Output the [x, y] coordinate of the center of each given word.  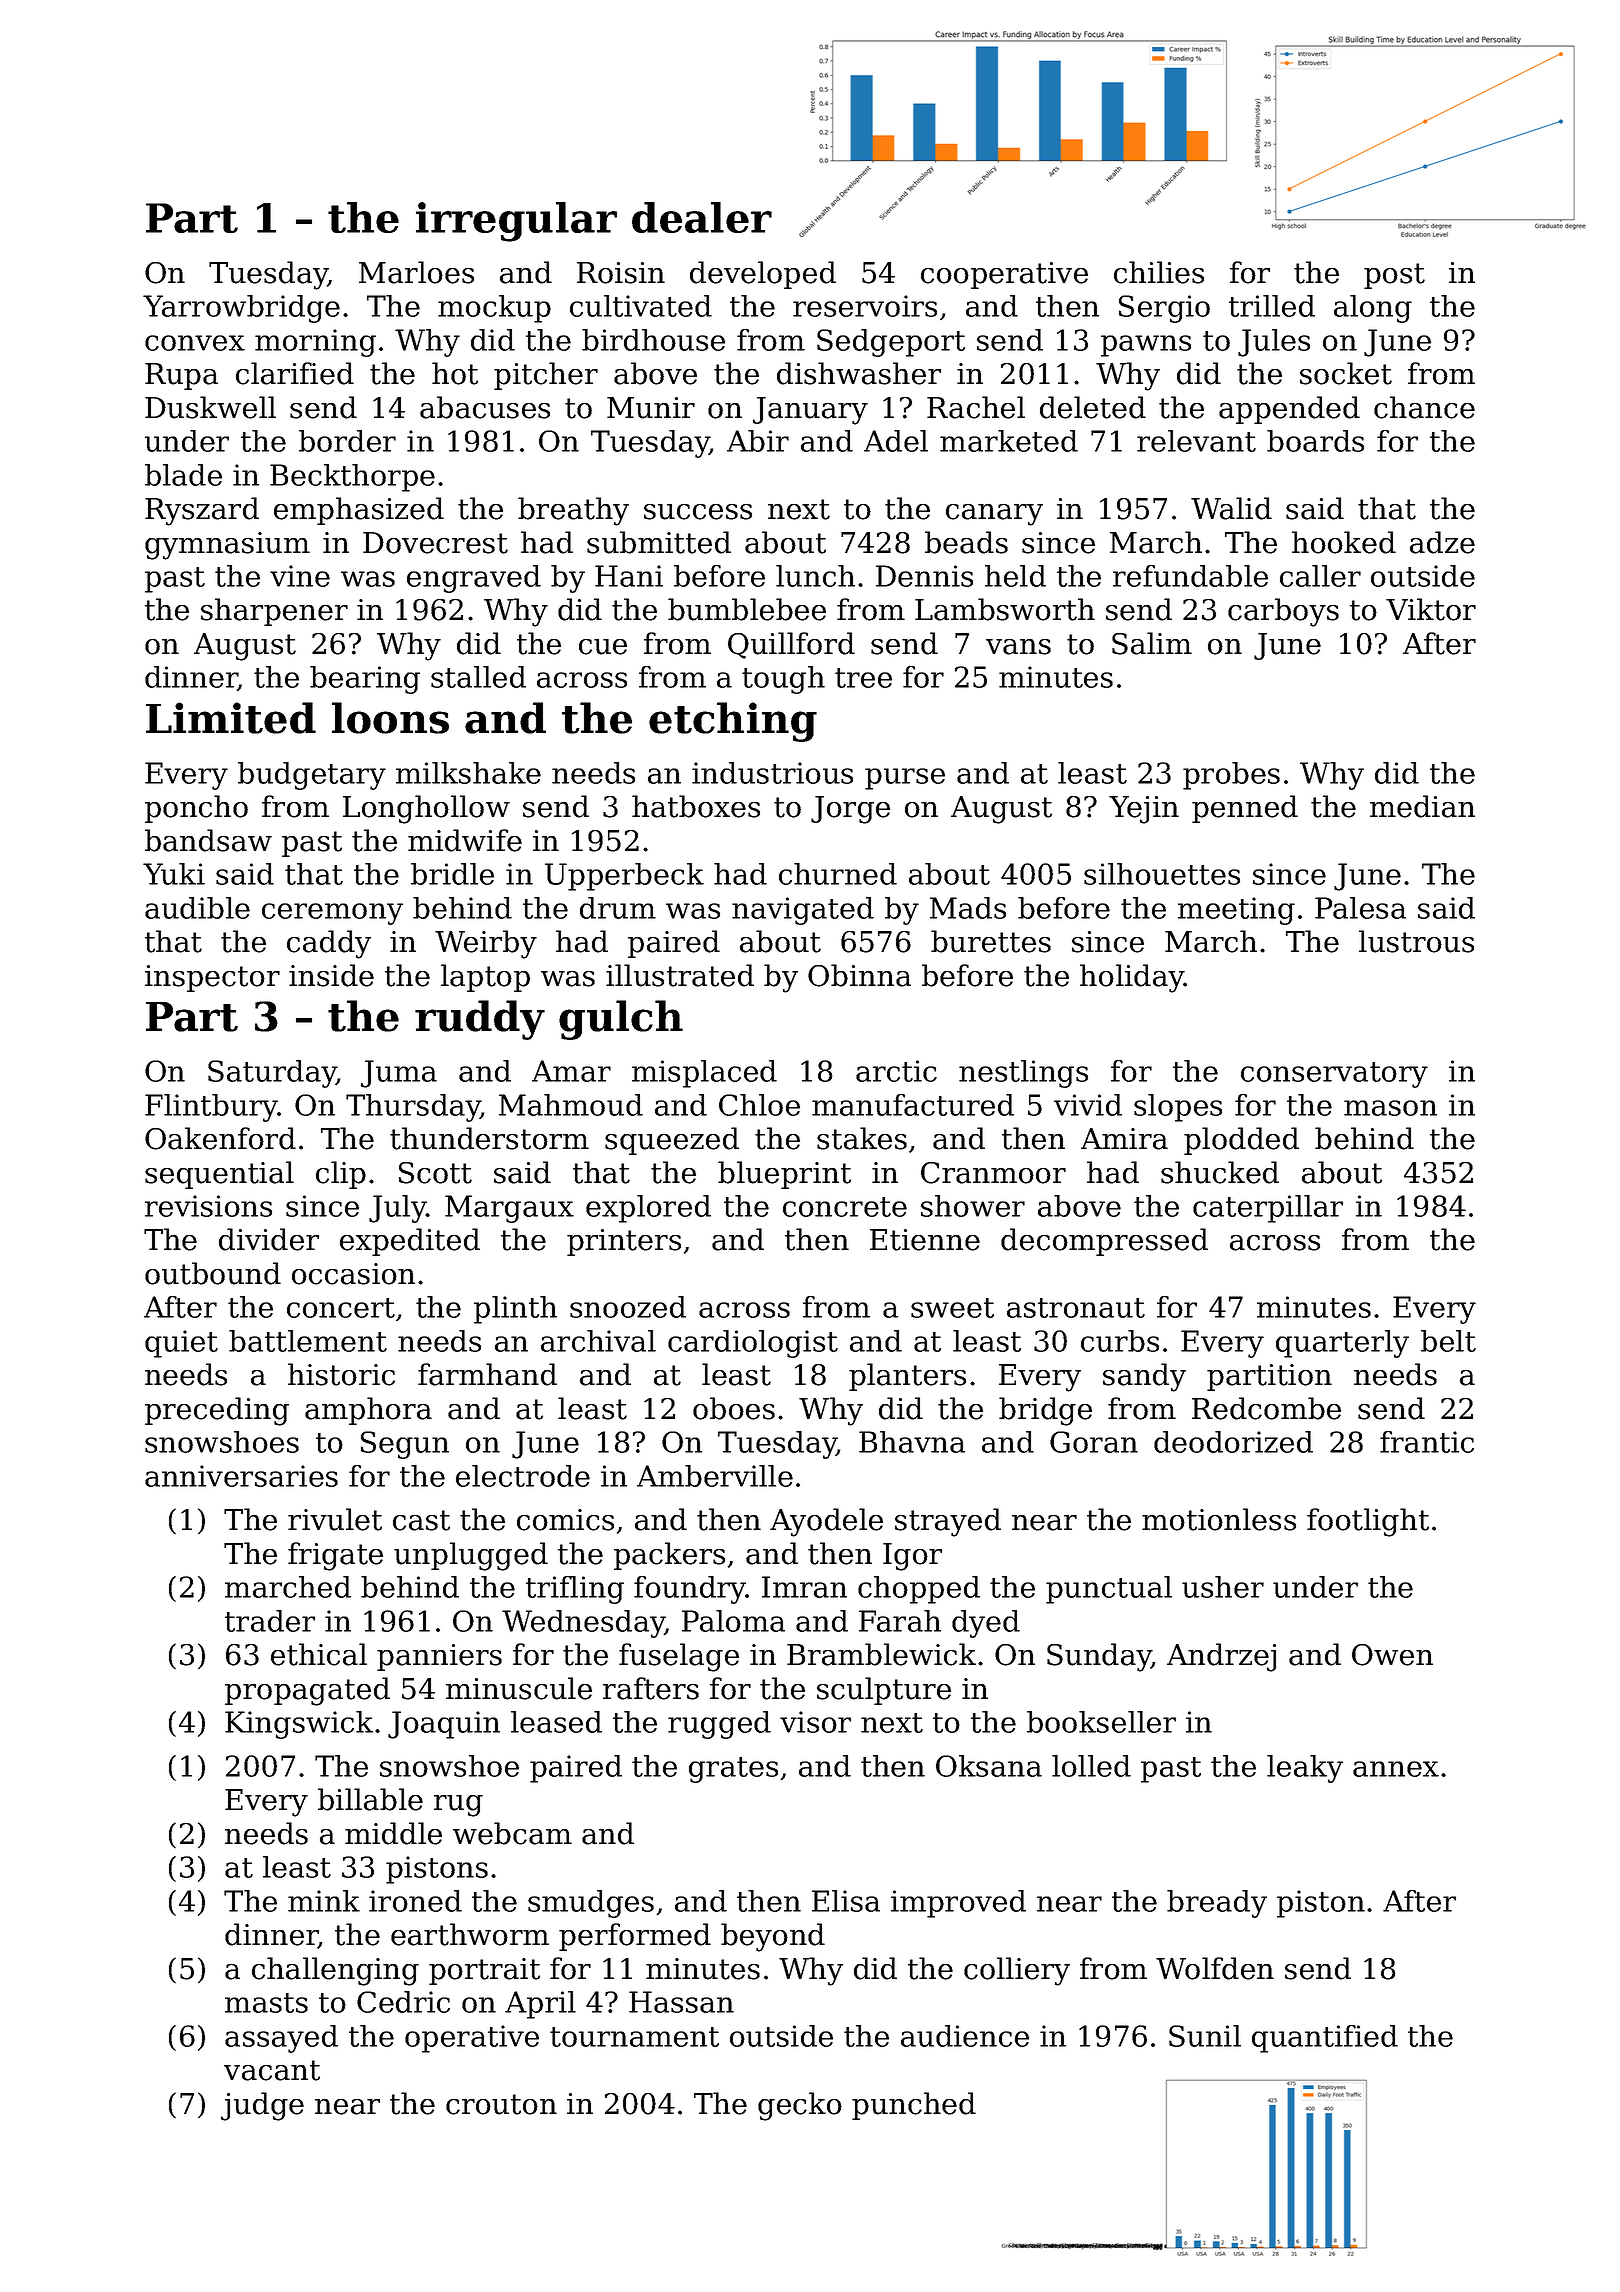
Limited [231, 718]
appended [1289, 410]
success [698, 512]
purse [905, 779]
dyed [986, 1624]
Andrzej [1221, 1657]
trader [270, 1621]
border [347, 441]
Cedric [403, 2002]
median [1422, 806]
